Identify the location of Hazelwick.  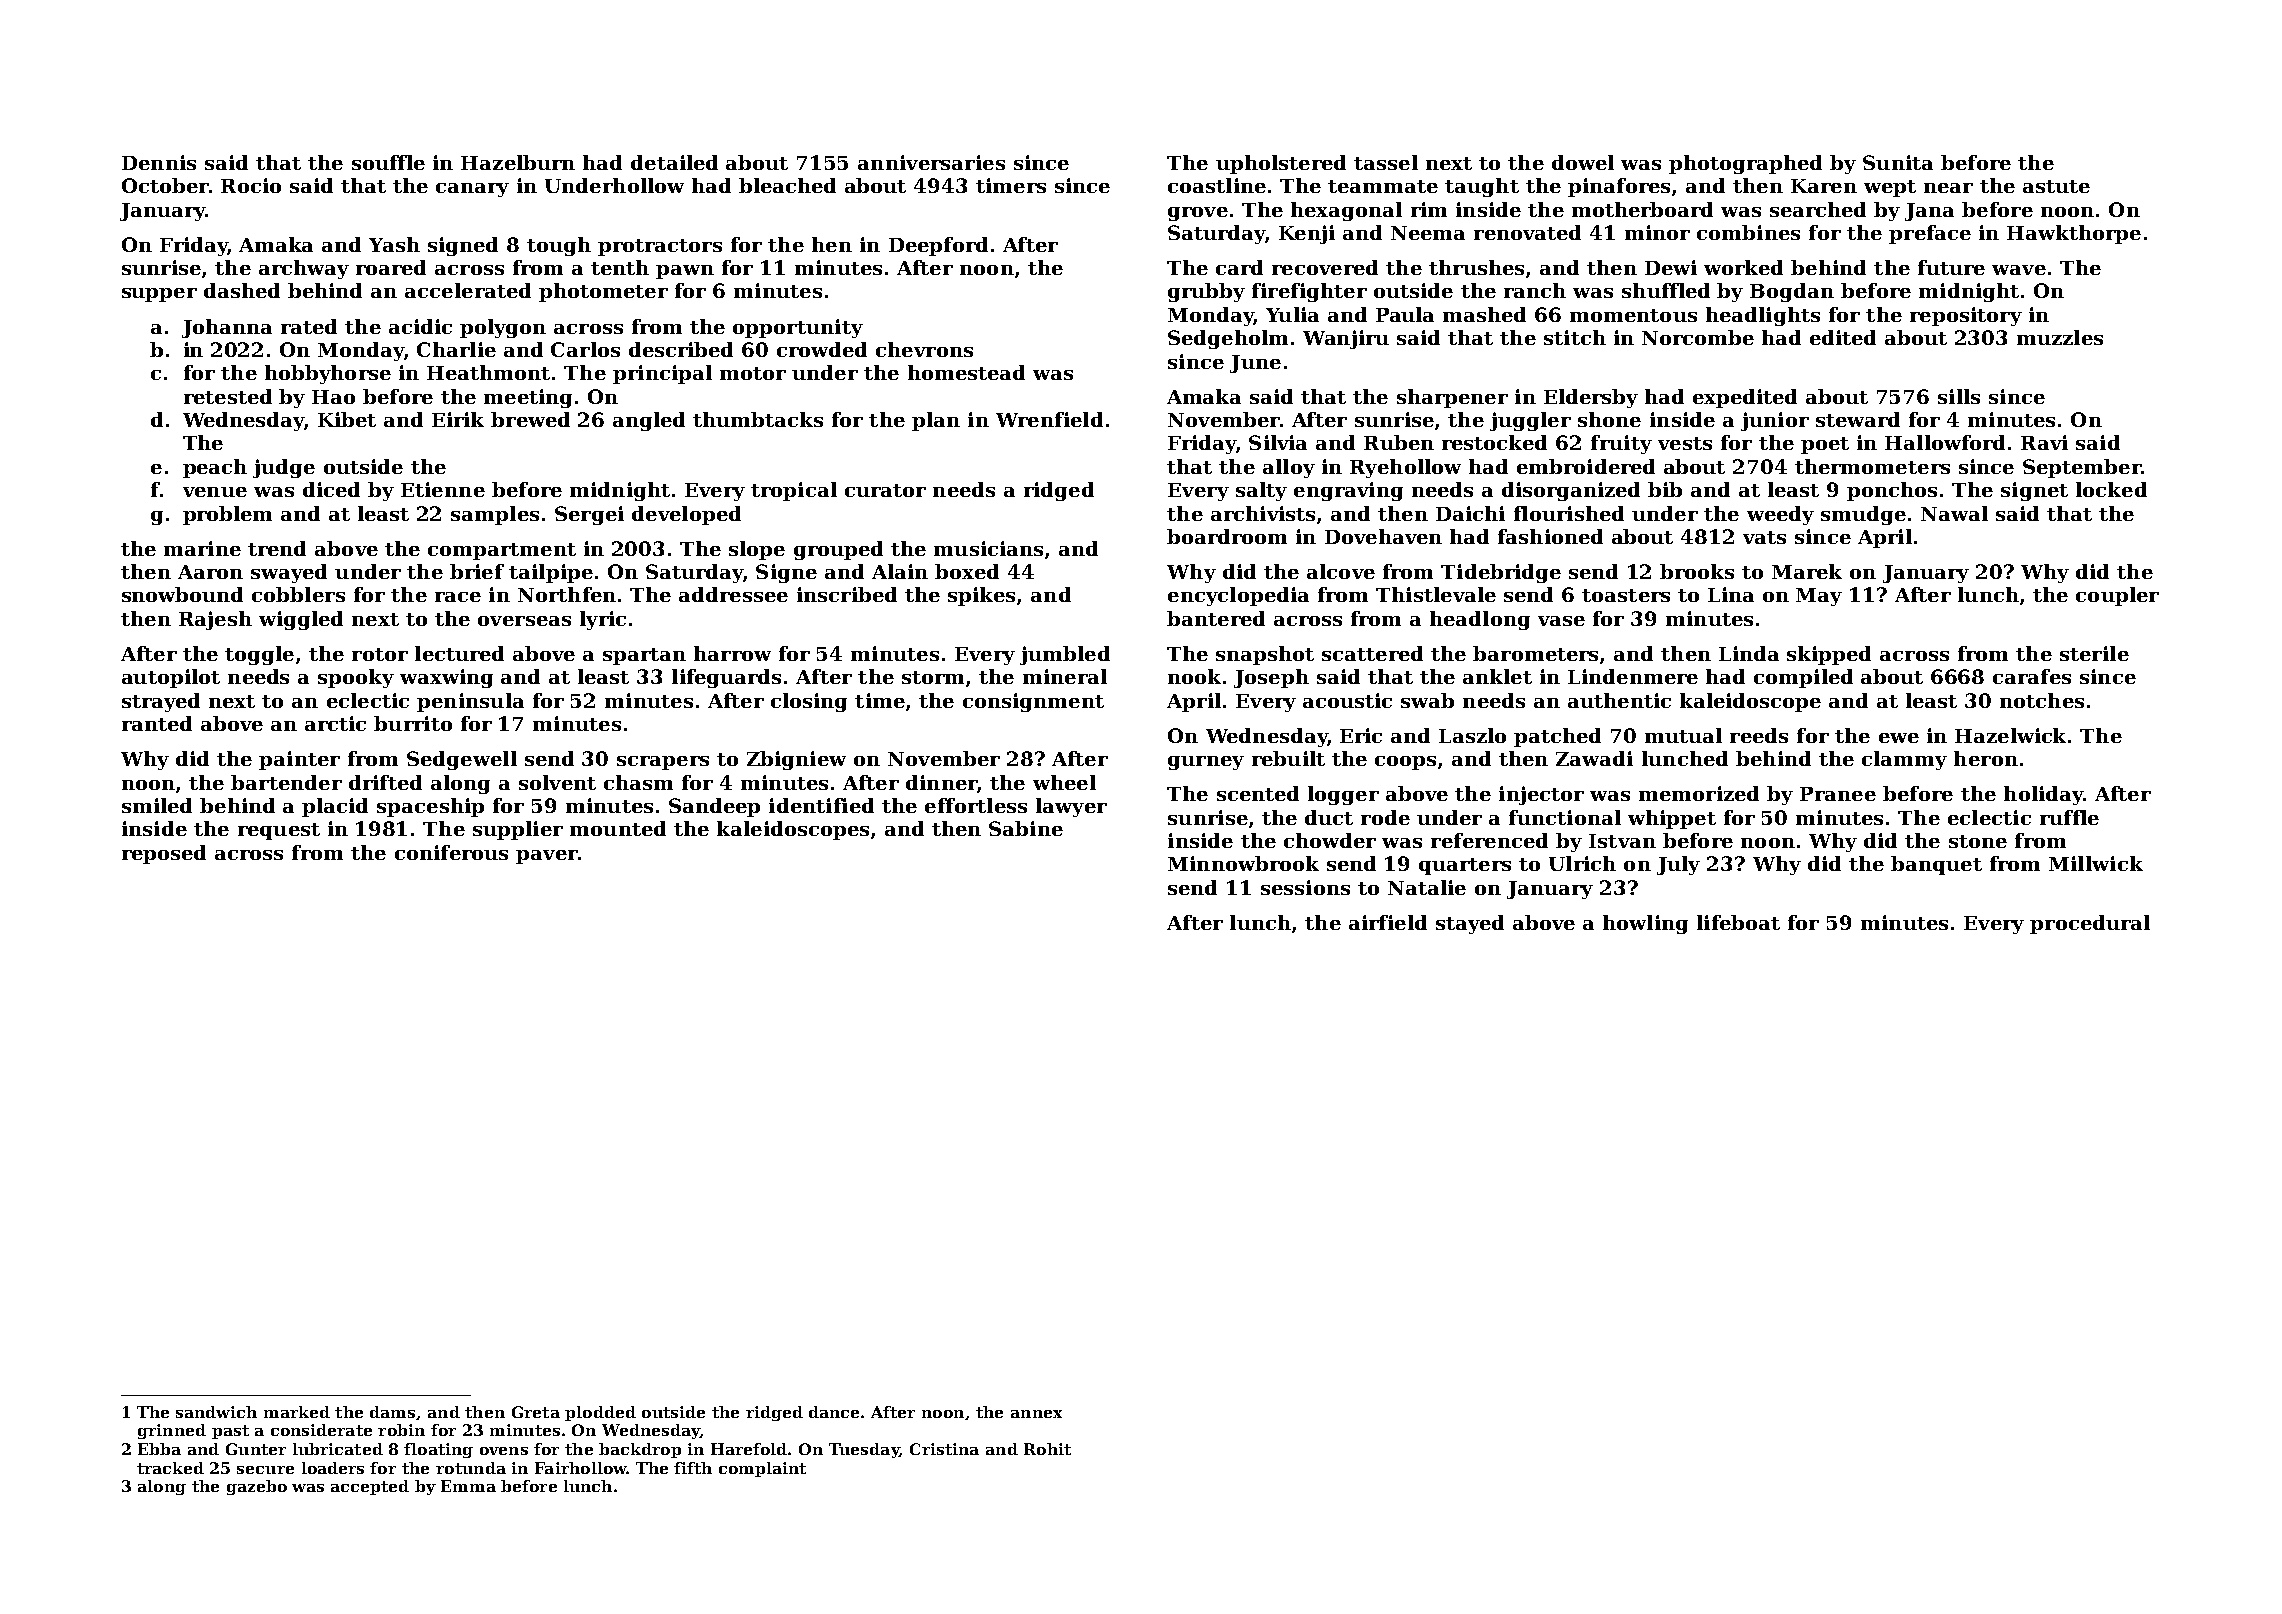
(2010, 735).
